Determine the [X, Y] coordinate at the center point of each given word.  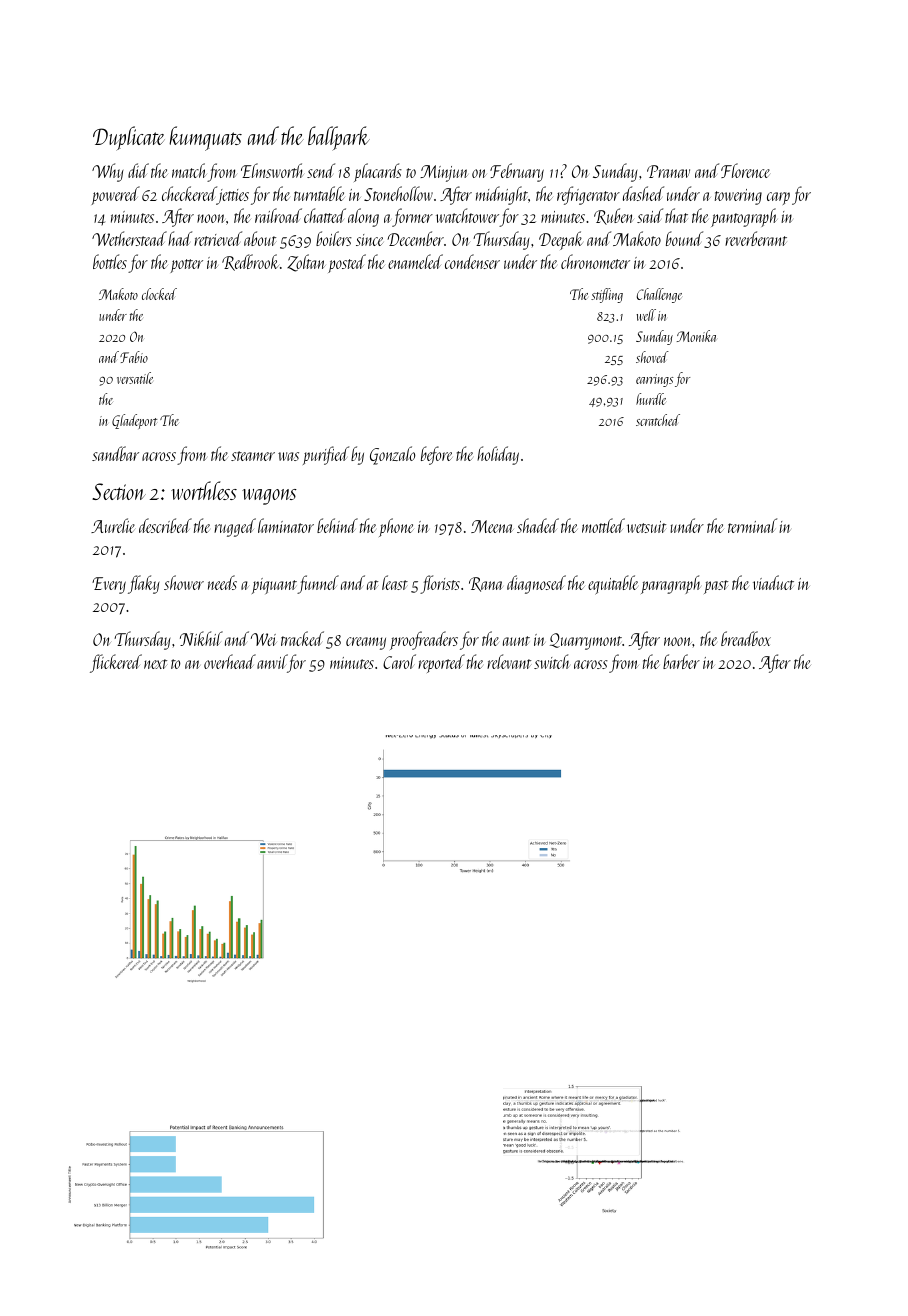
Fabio [134, 357]
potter [186, 266]
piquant [274, 586]
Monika [696, 336]
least [395, 582]
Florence [745, 170]
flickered [116, 663]
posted [347, 263]
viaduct [773, 582]
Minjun [444, 173]
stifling [607, 295]
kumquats [205, 138]
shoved [652, 357]
